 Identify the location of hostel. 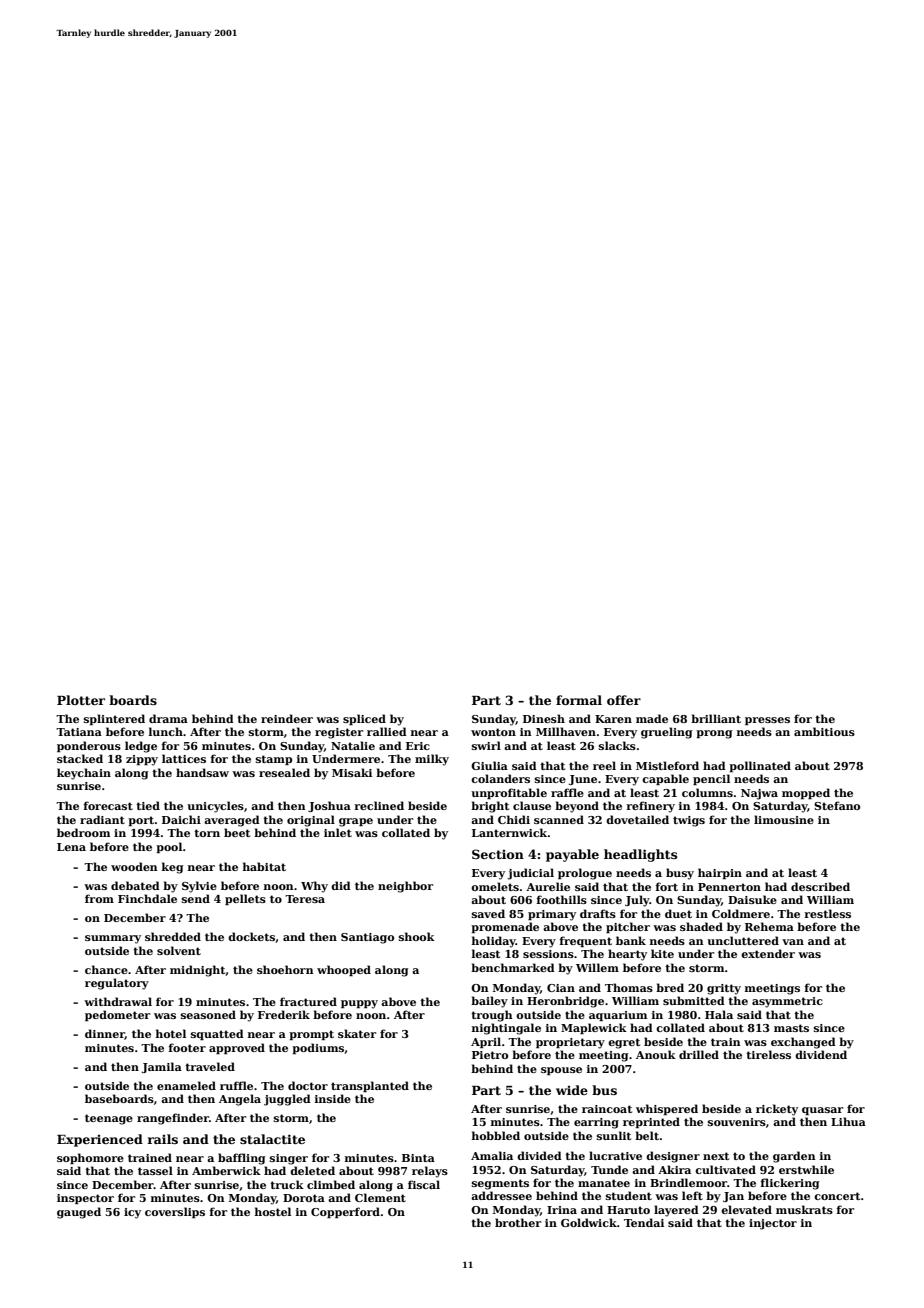
(273, 1211).
